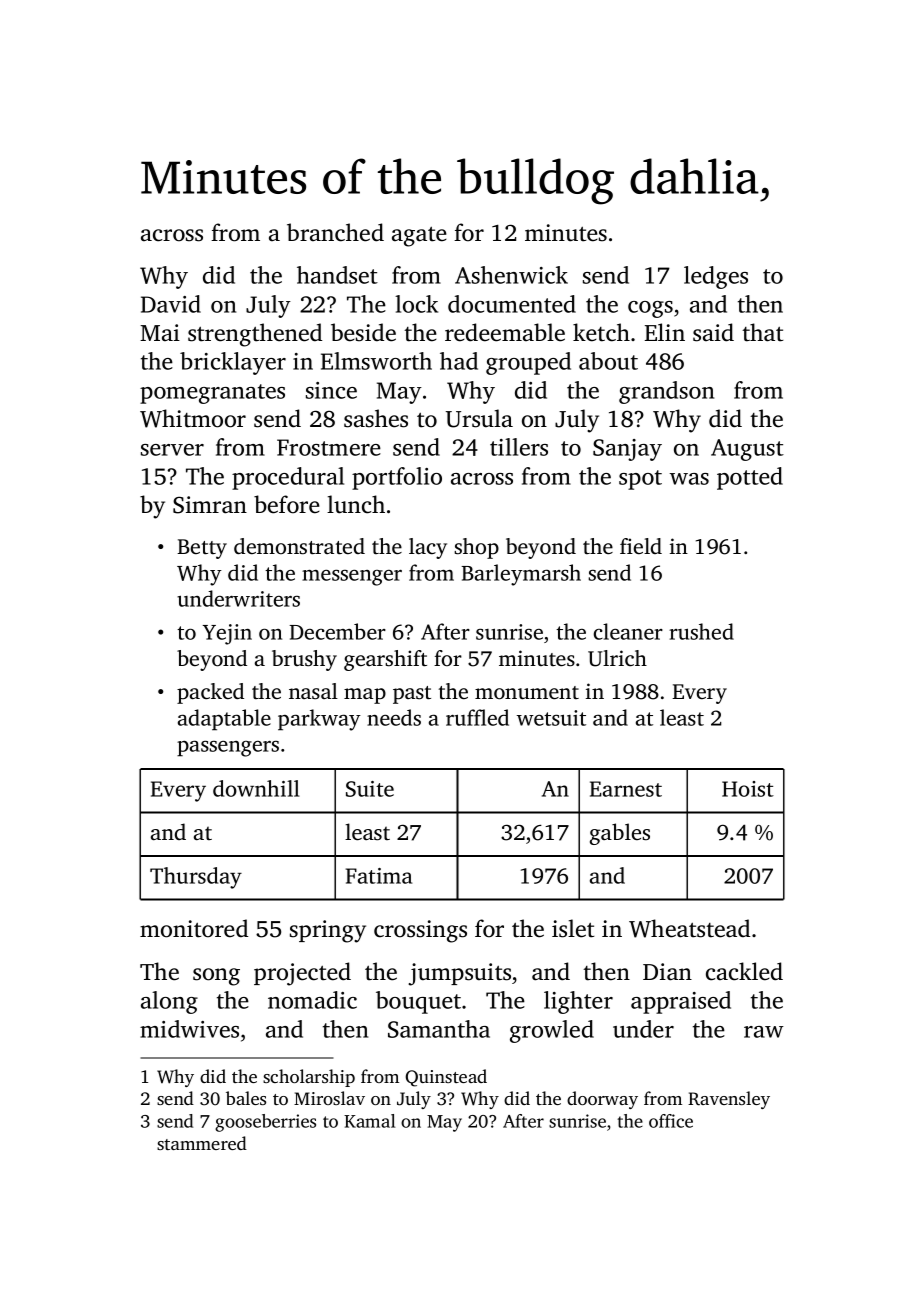  I want to click on midwives, so click(189, 1029).
